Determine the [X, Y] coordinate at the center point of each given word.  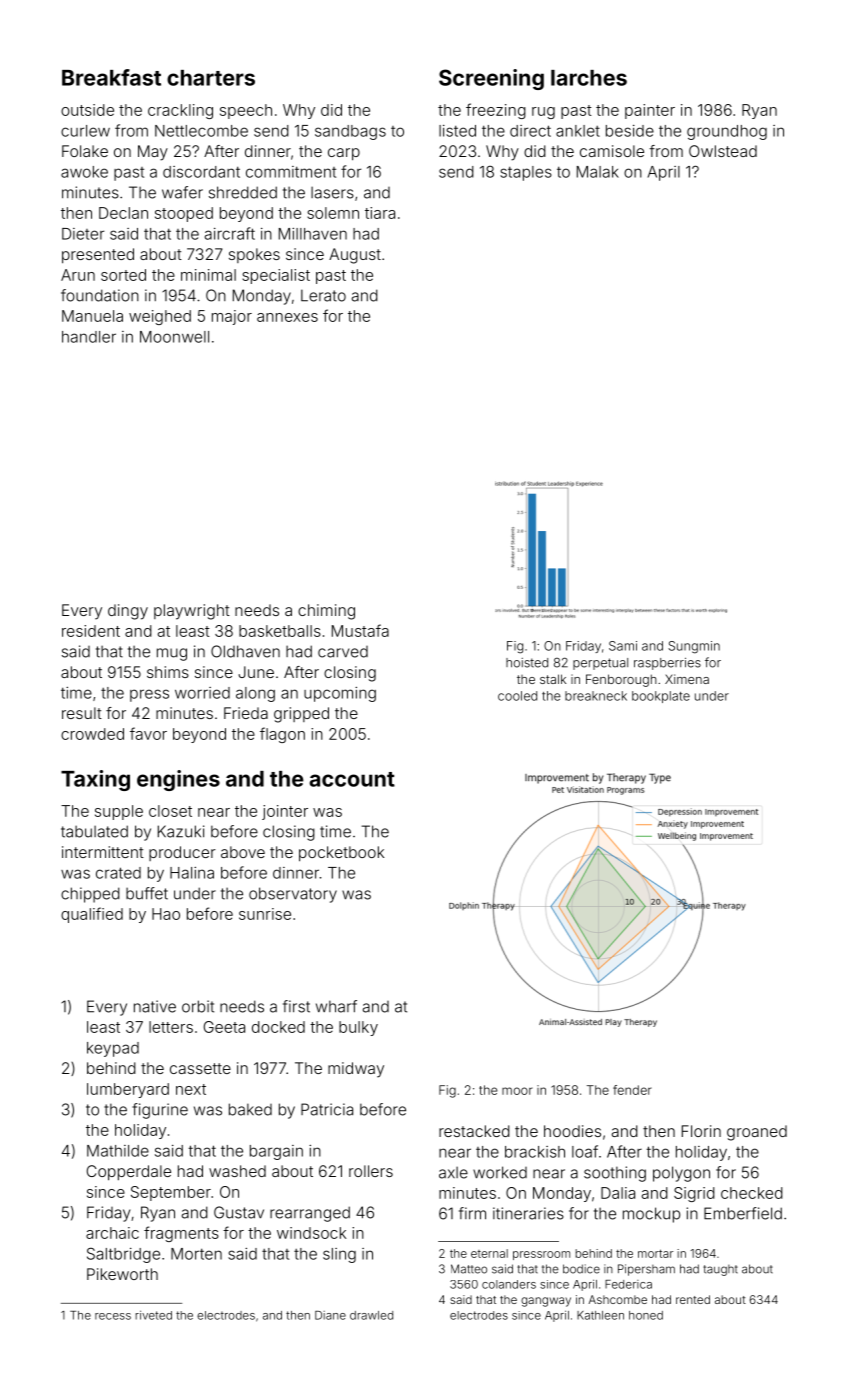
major [232, 317]
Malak [598, 172]
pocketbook [341, 853]
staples [526, 173]
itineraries [528, 1213]
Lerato [323, 295]
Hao [166, 914]
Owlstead [723, 151]
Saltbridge [123, 1255]
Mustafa [360, 630]
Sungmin [694, 647]
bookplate [661, 697]
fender [632, 1090]
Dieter [83, 234]
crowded [92, 734]
